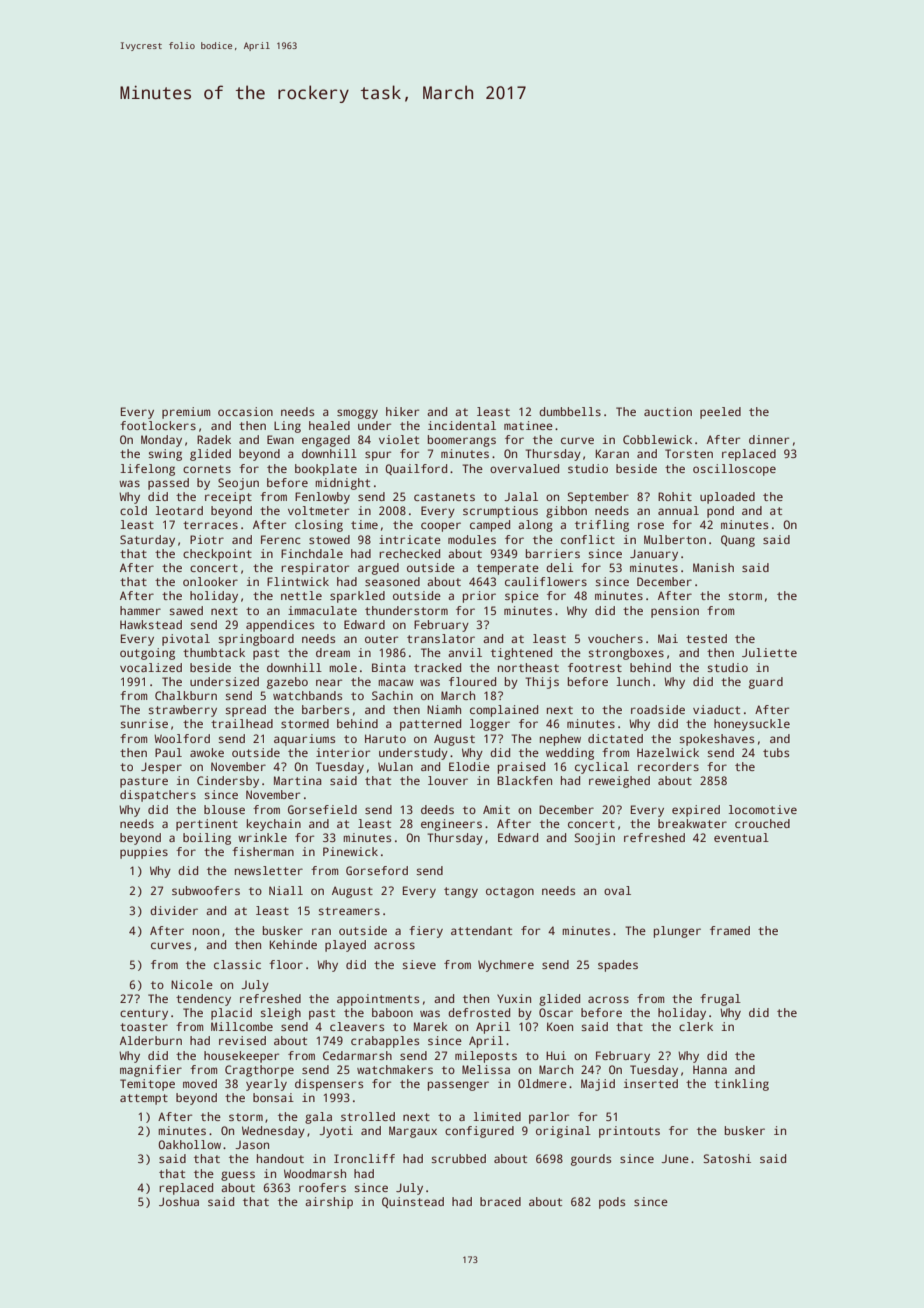  I want to click on octagon, so click(510, 892).
